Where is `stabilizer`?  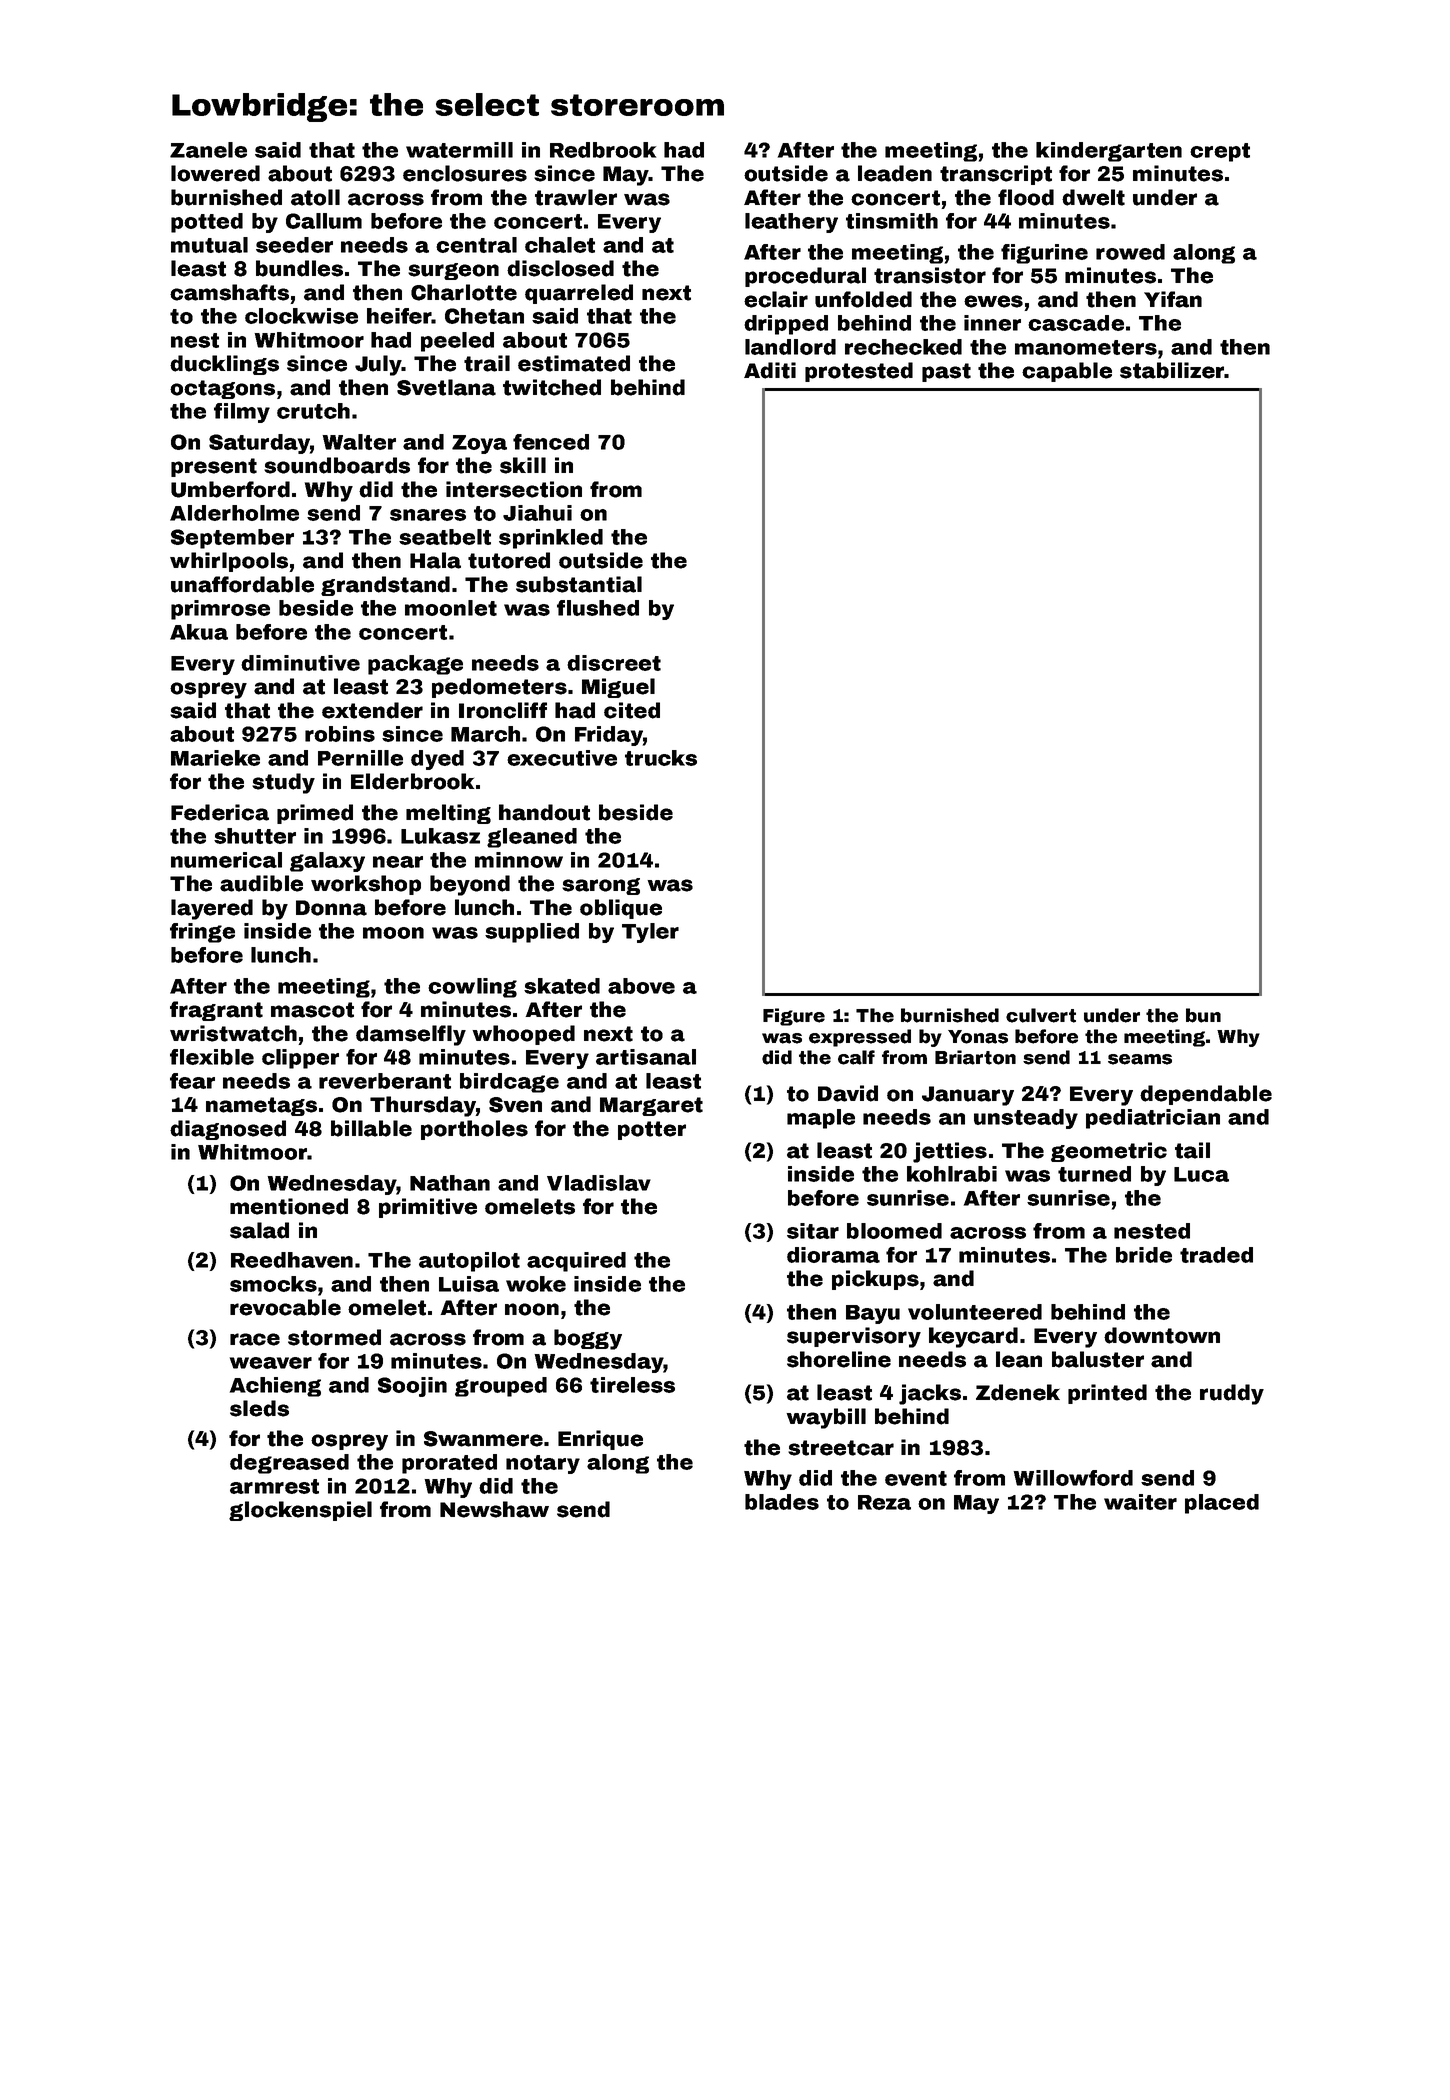
stabilizer is located at coordinates (1172, 370).
